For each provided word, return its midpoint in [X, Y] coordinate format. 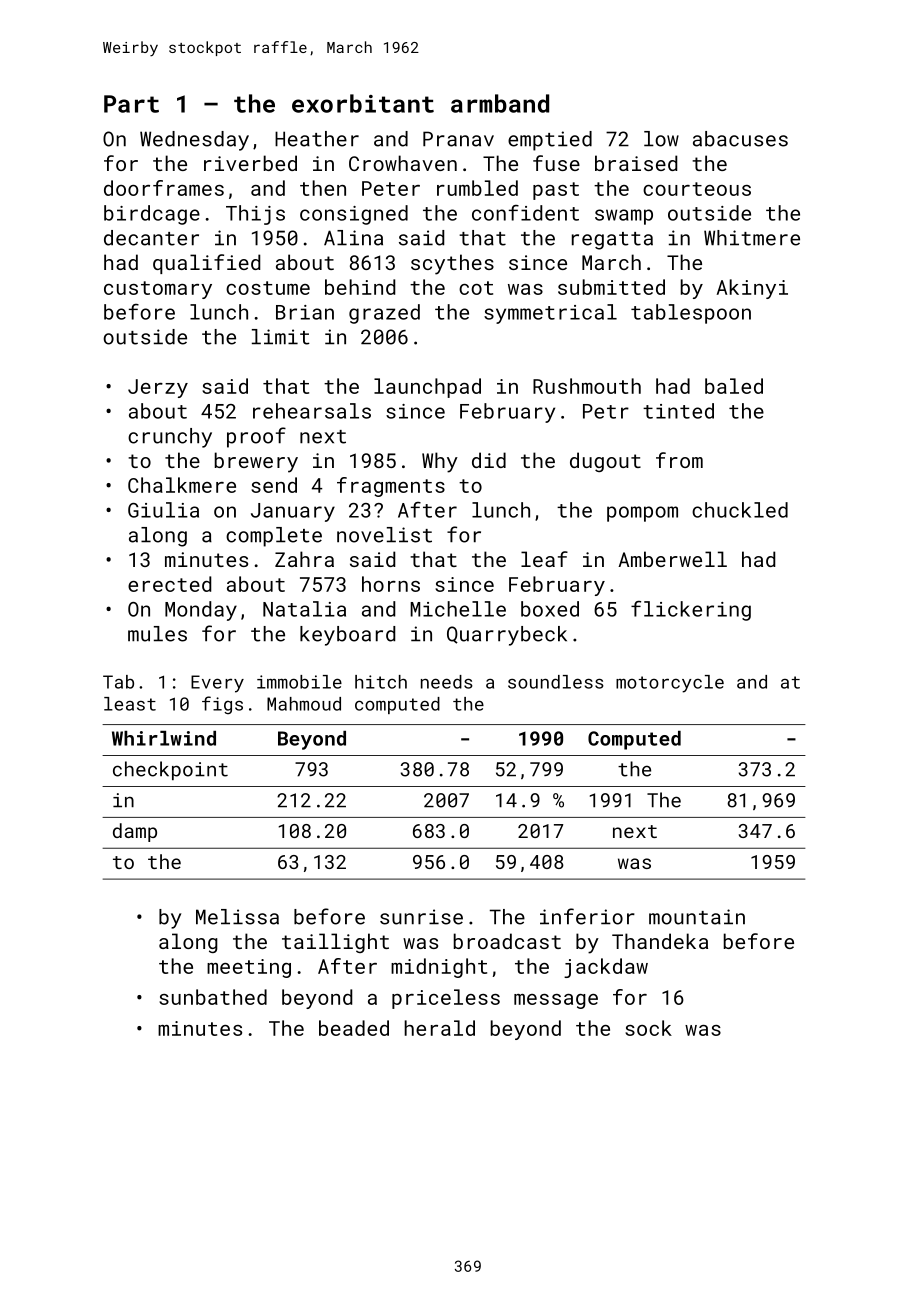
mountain [697, 917]
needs [447, 682]
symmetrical [550, 314]
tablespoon [691, 314]
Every [217, 684]
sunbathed [213, 997]
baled [734, 386]
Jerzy [158, 388]
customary [158, 290]
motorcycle [670, 684]
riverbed [250, 163]
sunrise [421, 917]
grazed [384, 314]
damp [135, 832]
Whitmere [752, 238]
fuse [556, 163]
